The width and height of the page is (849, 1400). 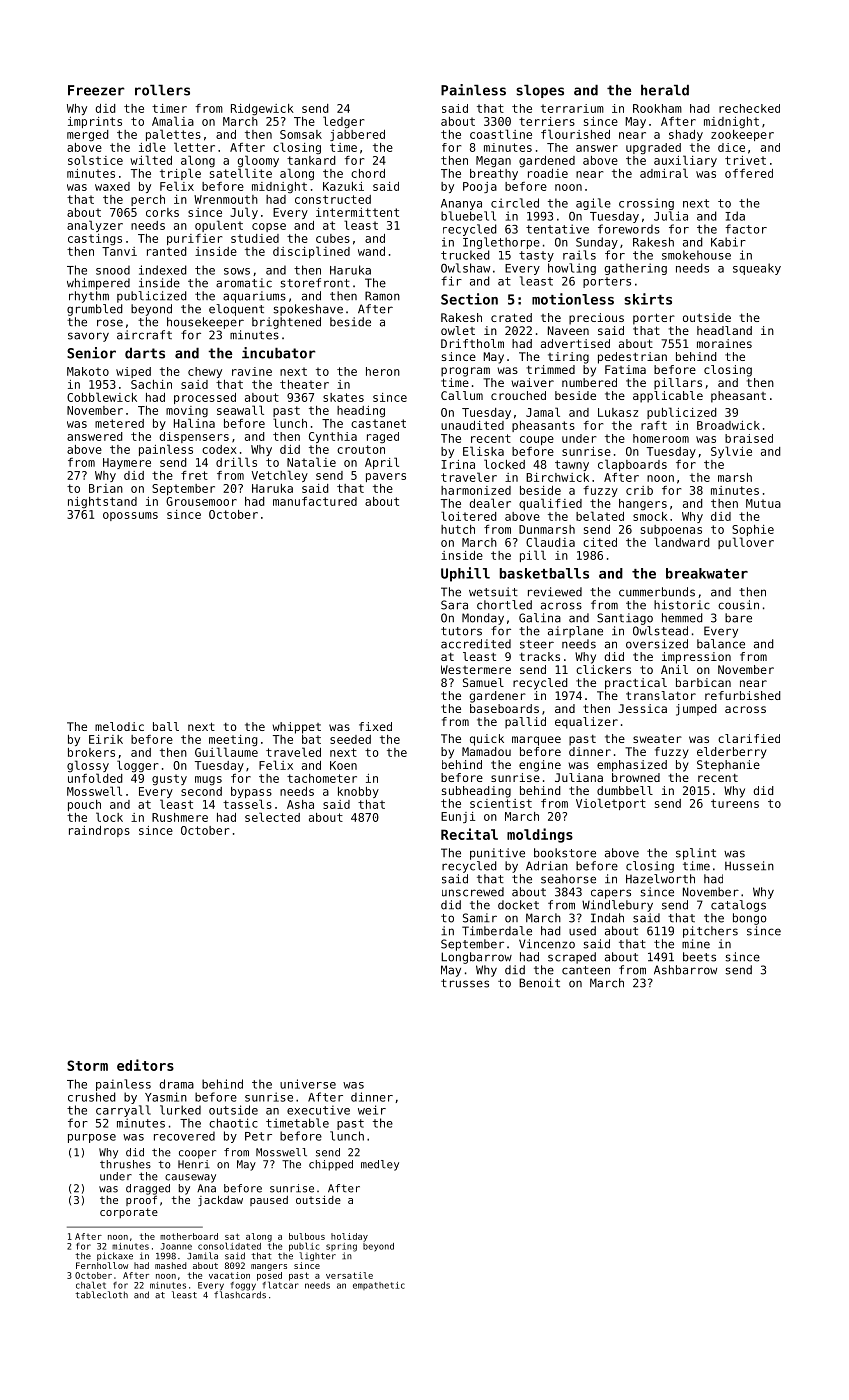 I want to click on selected, so click(x=272, y=817).
